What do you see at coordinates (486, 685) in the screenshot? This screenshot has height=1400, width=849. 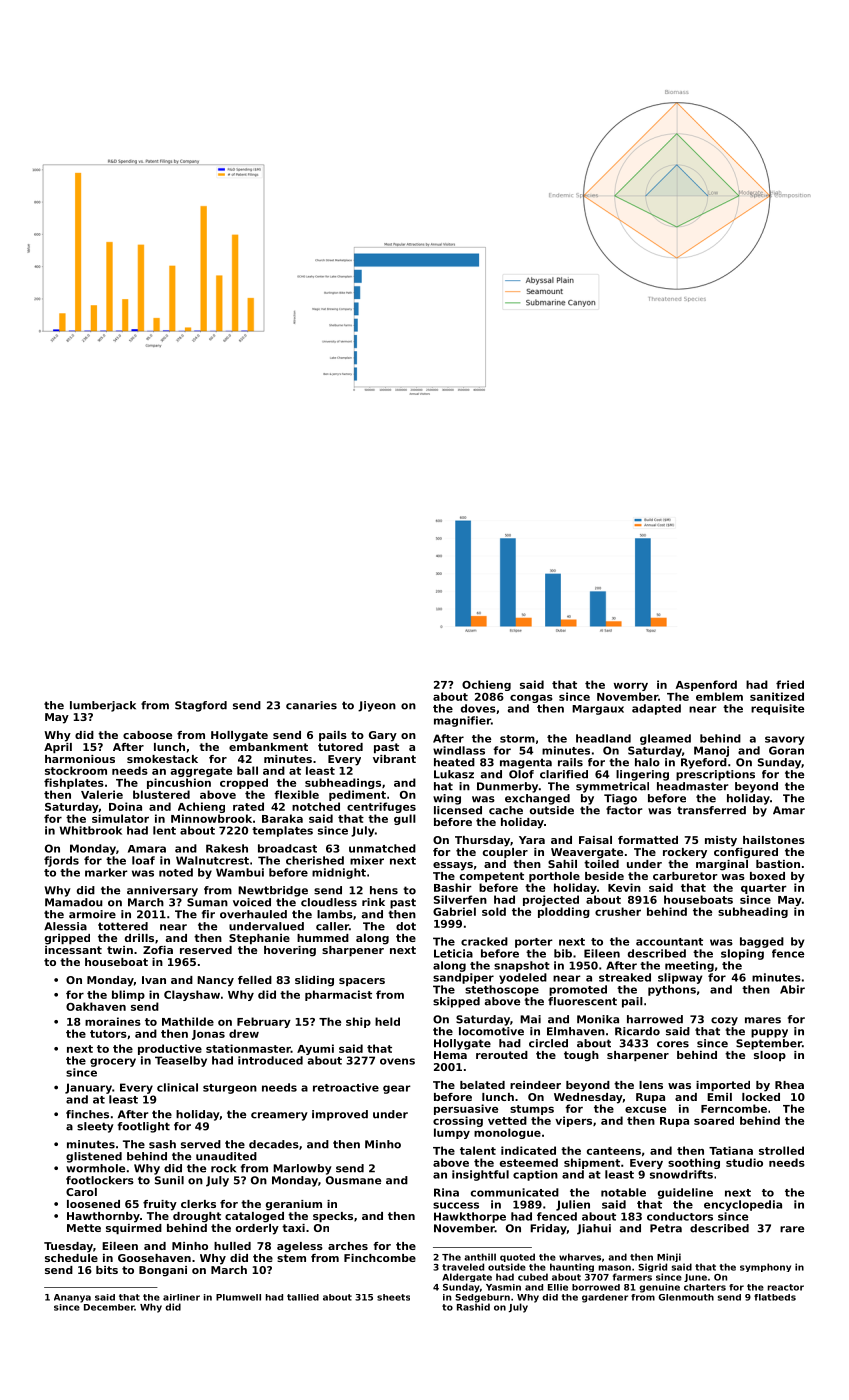 I see `Ochieng` at bounding box center [486, 685].
